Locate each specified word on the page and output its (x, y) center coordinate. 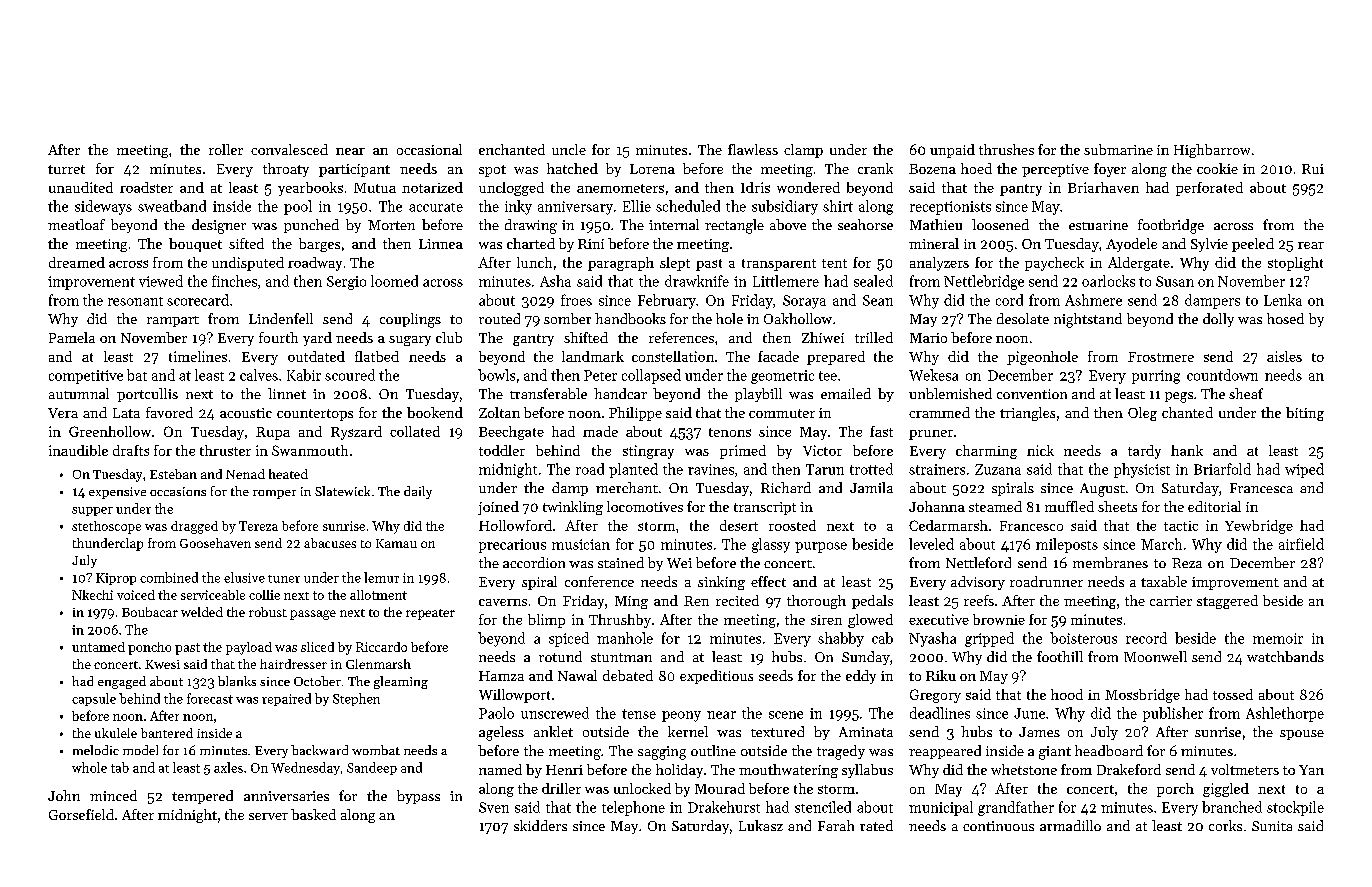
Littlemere (786, 281)
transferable (548, 393)
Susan (1175, 281)
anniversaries (286, 796)
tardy (1144, 452)
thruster (225, 450)
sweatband (172, 206)
